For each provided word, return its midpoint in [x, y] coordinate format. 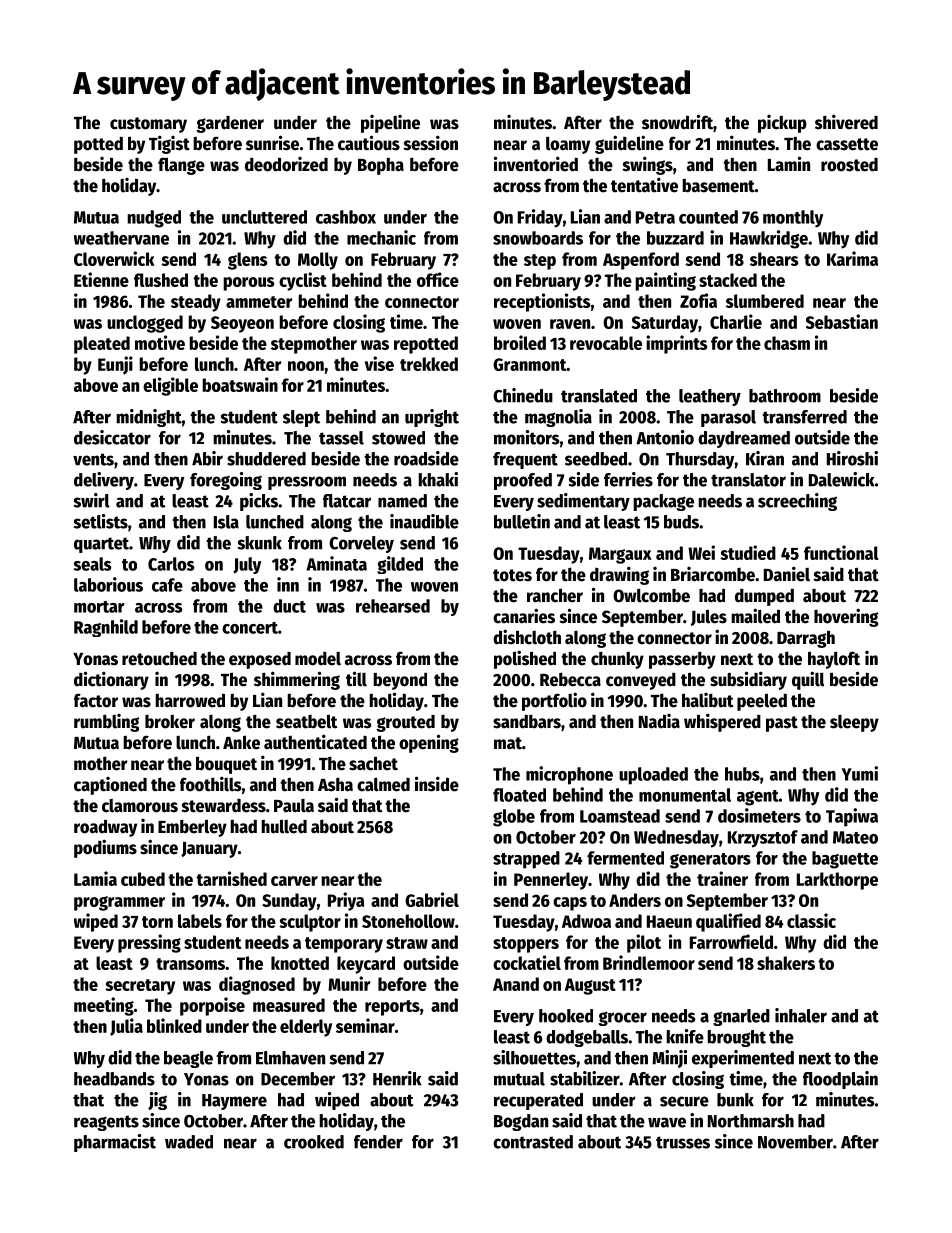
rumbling [106, 723]
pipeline [390, 124]
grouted [405, 723]
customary [148, 125]
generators [710, 861]
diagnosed [257, 985]
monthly [793, 219]
